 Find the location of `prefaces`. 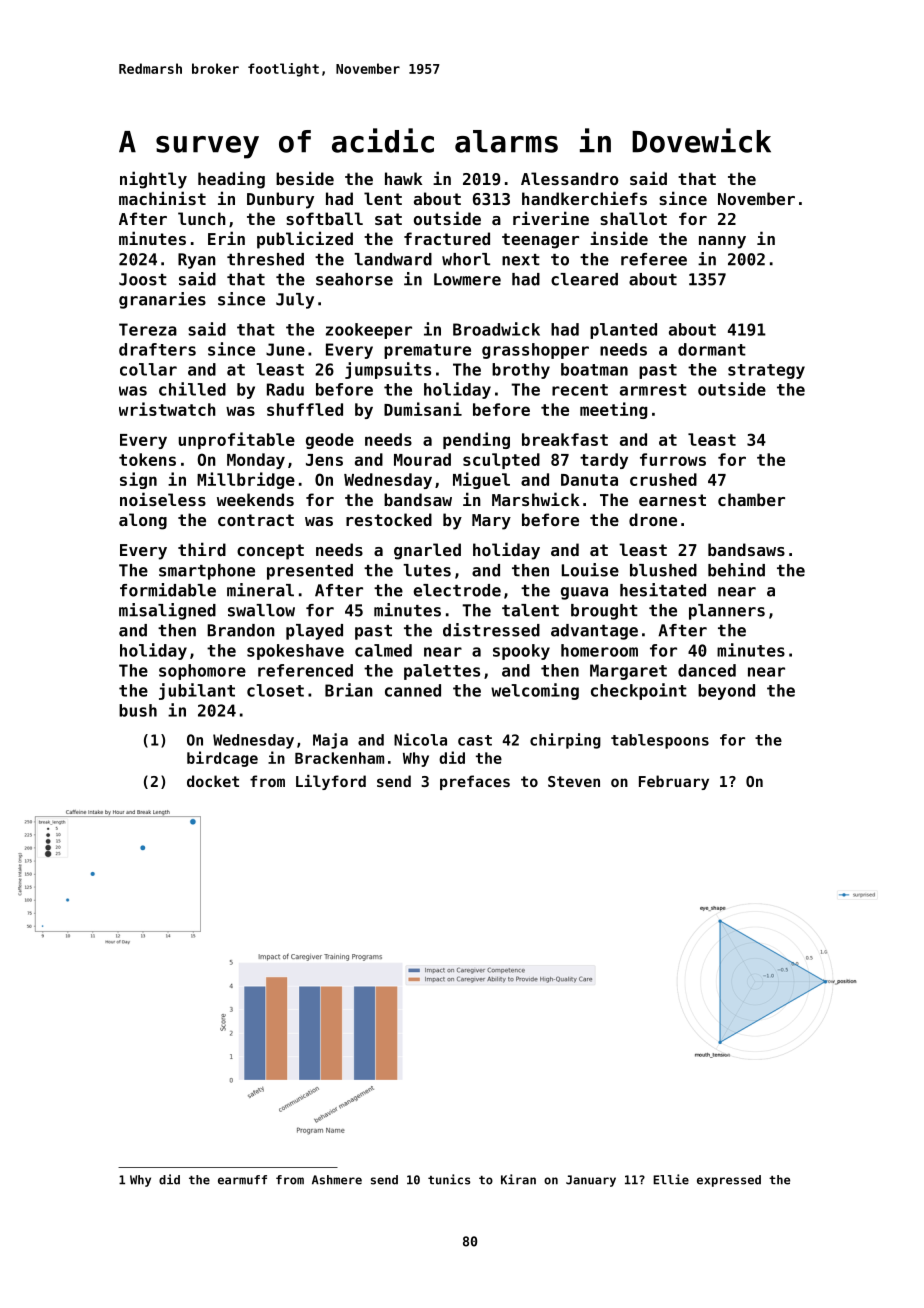

prefaces is located at coordinates (475, 782).
